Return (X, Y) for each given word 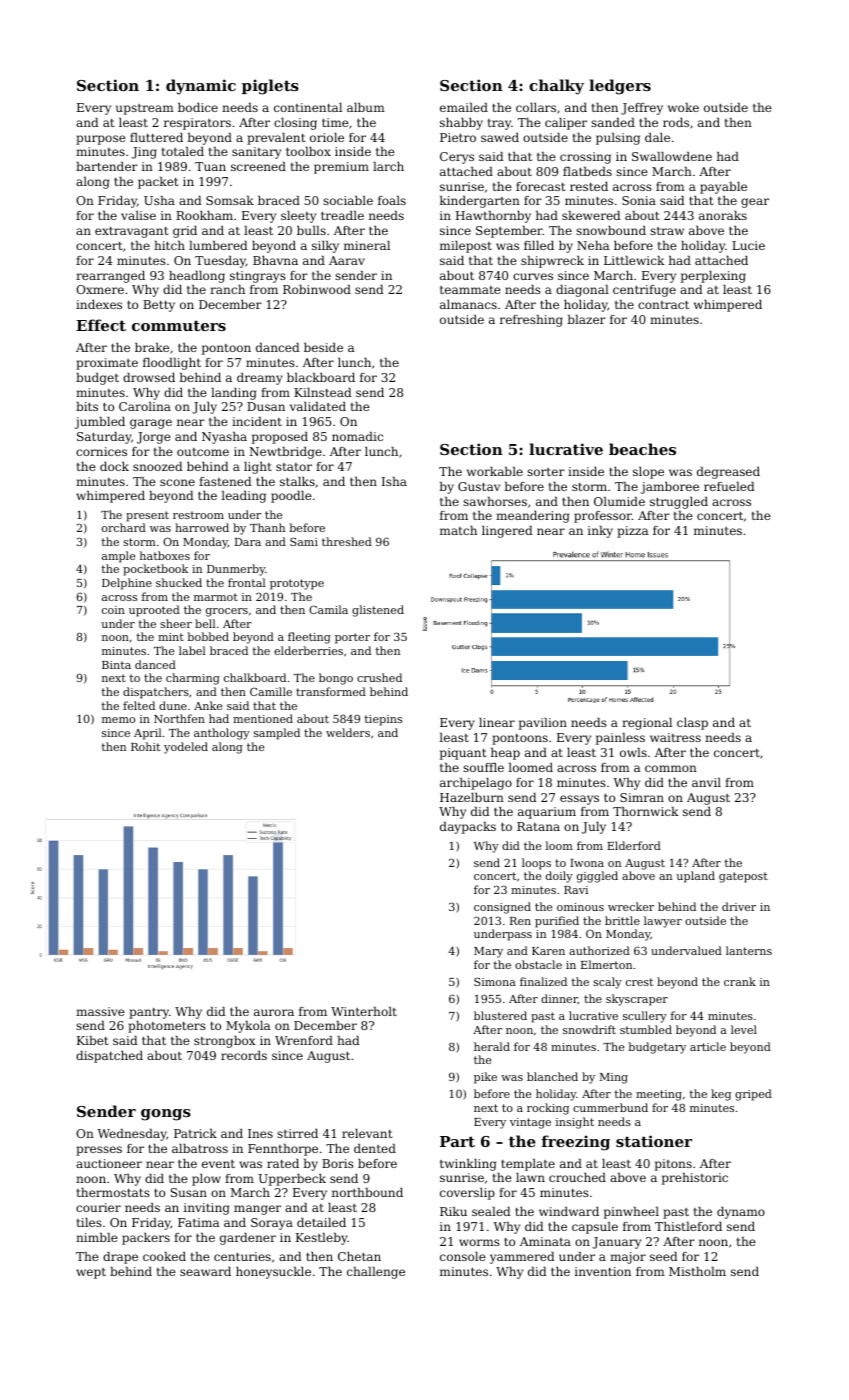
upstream (145, 109)
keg (721, 1095)
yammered (522, 1258)
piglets (270, 87)
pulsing (618, 139)
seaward (205, 1271)
